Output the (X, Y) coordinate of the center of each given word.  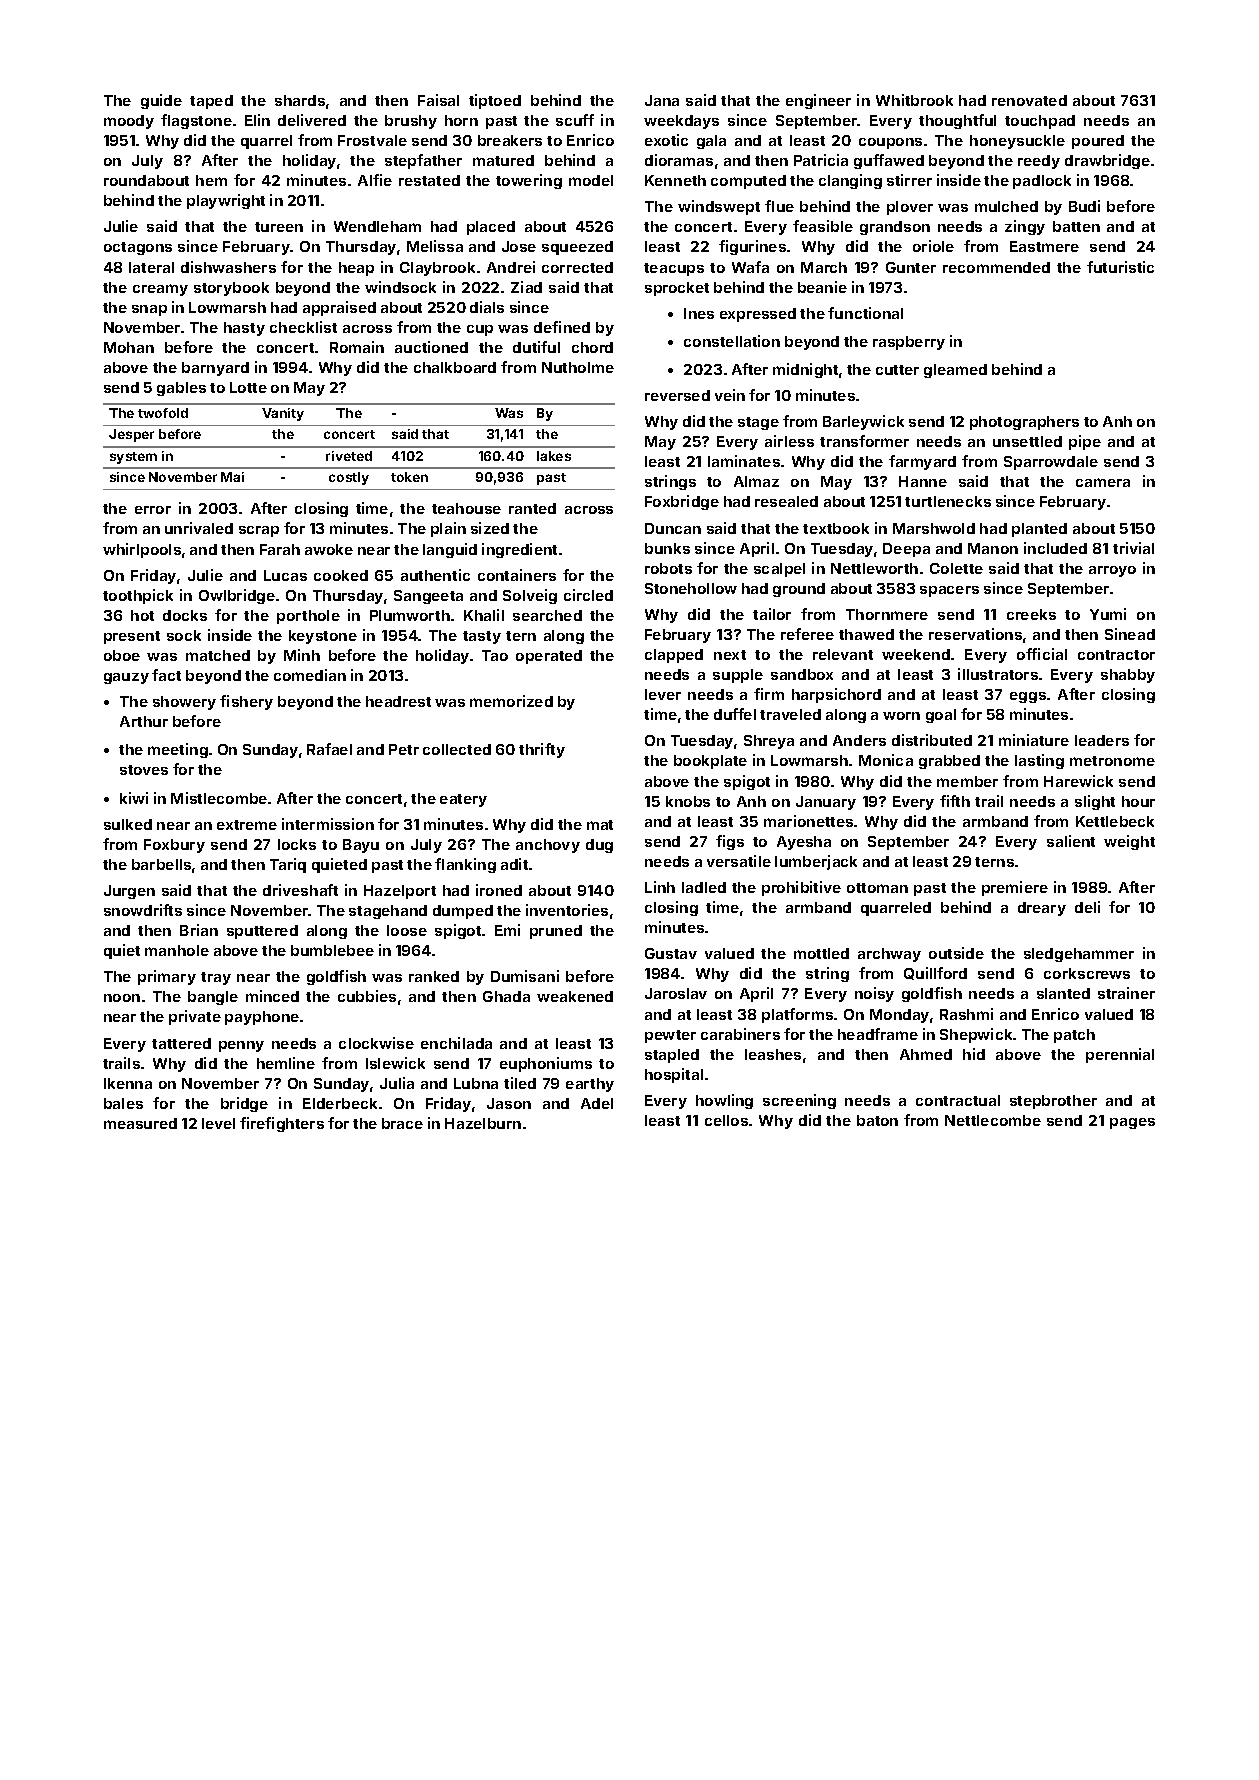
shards (300, 100)
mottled (821, 953)
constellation (732, 341)
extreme (247, 825)
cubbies (367, 996)
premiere (1015, 888)
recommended (996, 267)
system (133, 458)
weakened (575, 996)
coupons (890, 143)
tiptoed (495, 101)
